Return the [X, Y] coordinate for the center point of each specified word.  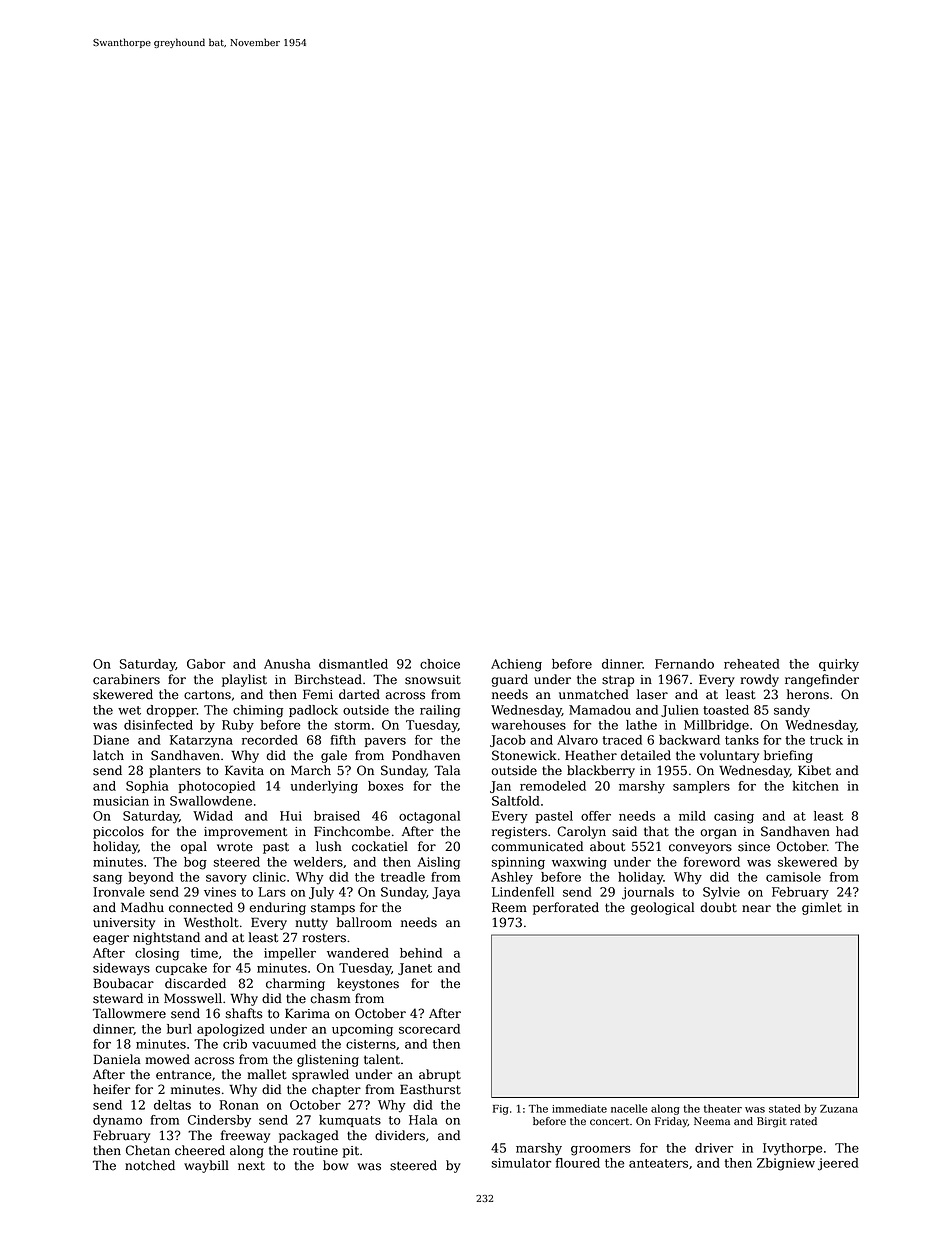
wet [129, 710]
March [311, 770]
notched [150, 1165]
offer [596, 816]
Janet [415, 969]
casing [734, 817]
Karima [307, 1013]
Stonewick [524, 755]
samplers [701, 787]
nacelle [629, 1108]
